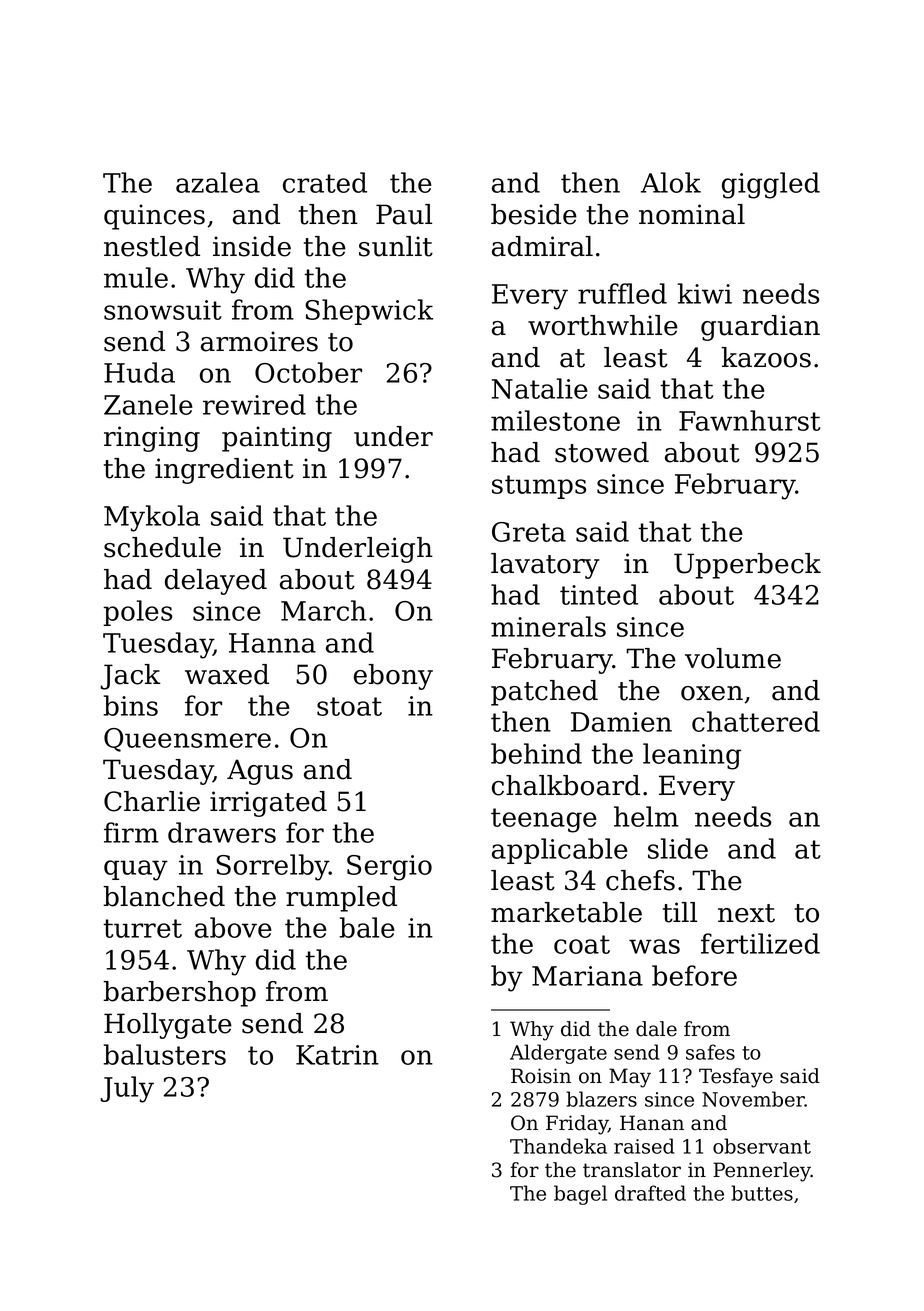 The width and height of the page is (924, 1311). Describe the element at coordinates (367, 927) in the page. I see `bale` at that location.
